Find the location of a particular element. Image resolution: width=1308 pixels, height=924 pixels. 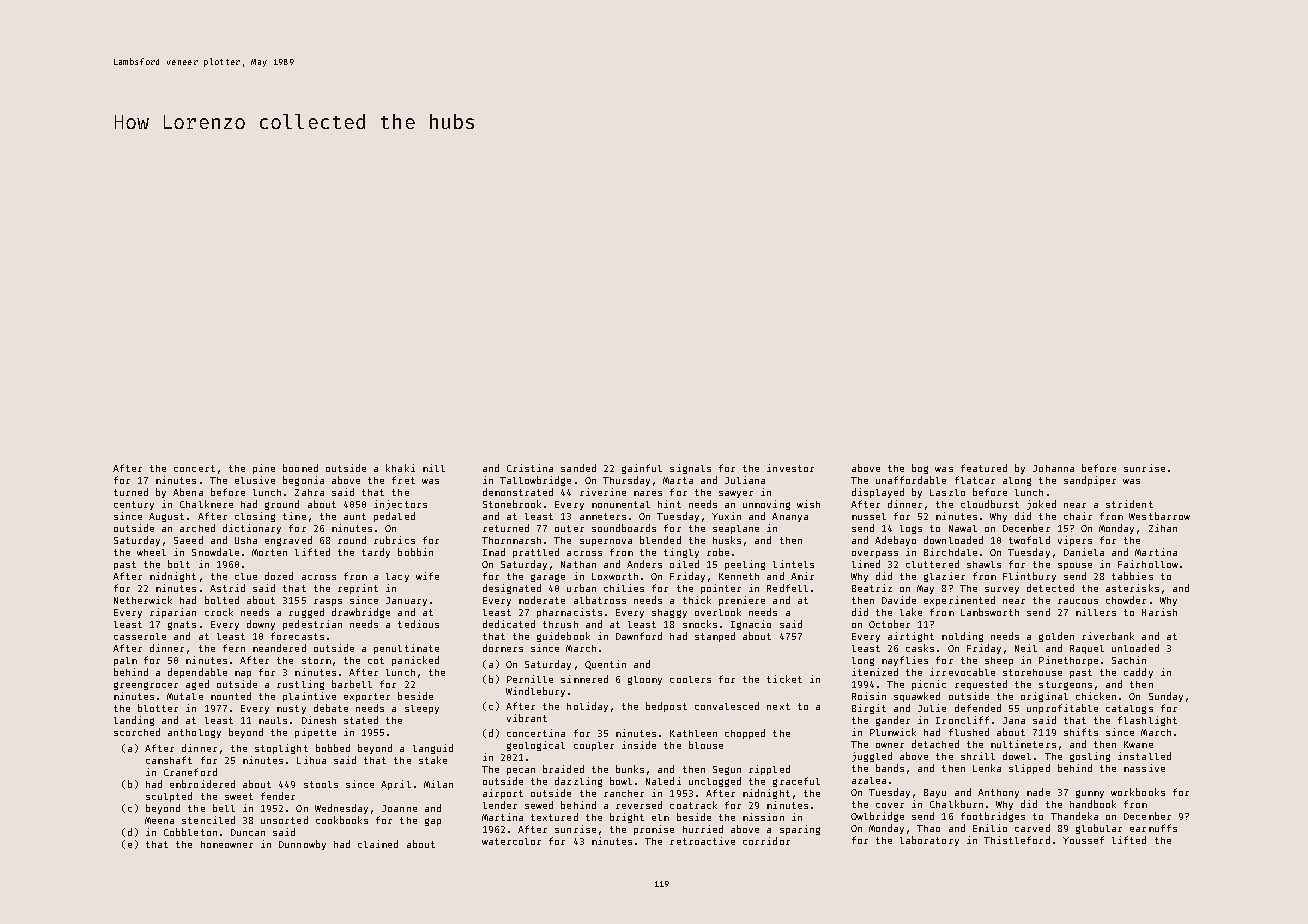

Beatriz is located at coordinates (872, 588).
